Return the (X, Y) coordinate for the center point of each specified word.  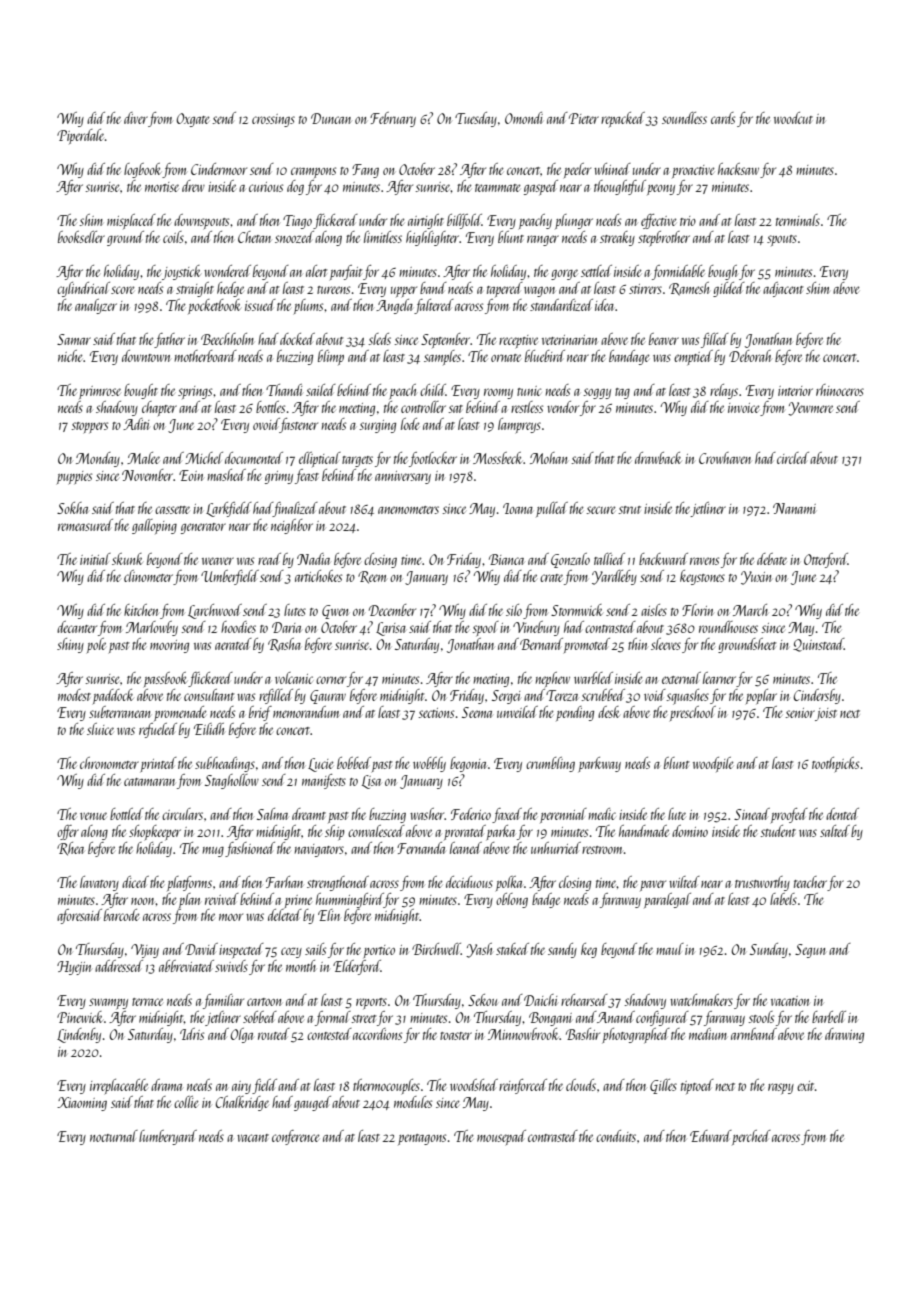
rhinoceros (840, 390)
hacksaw (738, 169)
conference (295, 1137)
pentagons (422, 1139)
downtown (146, 356)
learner (719, 678)
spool (485, 628)
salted (835, 831)
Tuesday (476, 119)
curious (266, 187)
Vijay (145, 951)
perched (751, 1137)
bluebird (545, 356)
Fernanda (421, 848)
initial (95, 559)
